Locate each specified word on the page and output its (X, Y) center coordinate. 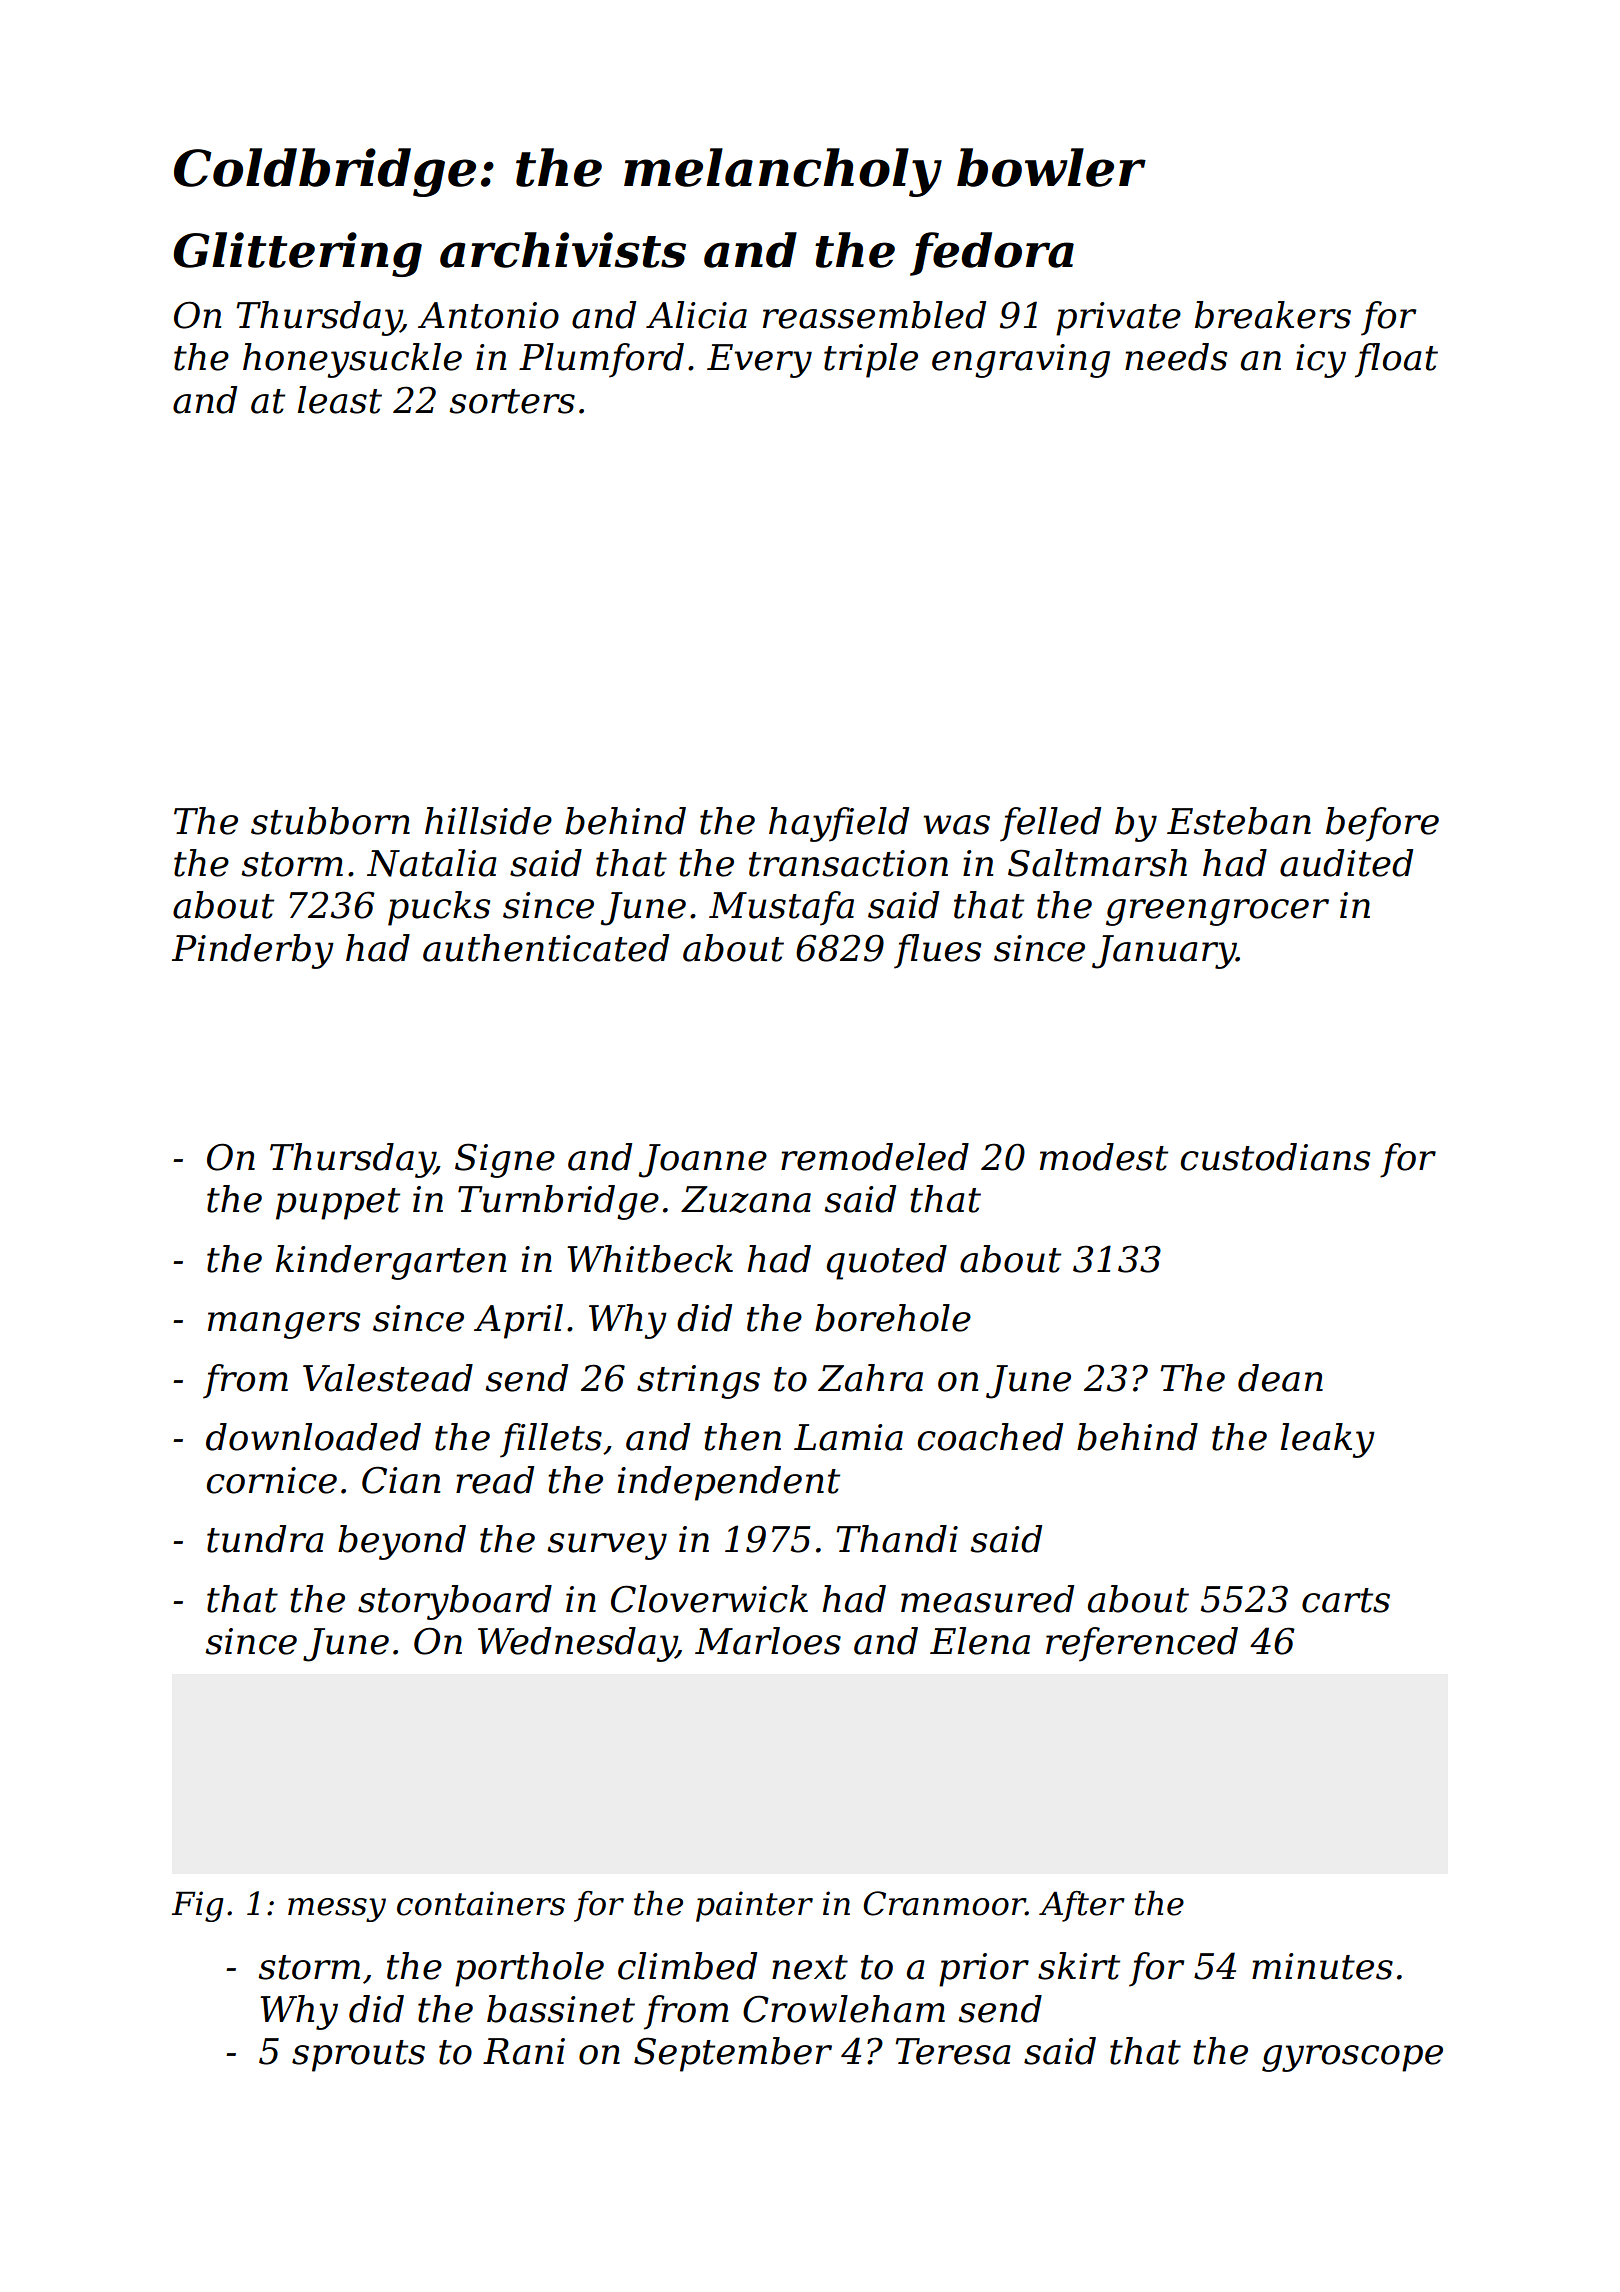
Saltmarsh (1097, 863)
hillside (488, 821)
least (340, 400)
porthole (529, 1969)
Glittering (297, 254)
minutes (1322, 1966)
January (1164, 952)
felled (1050, 824)
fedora (992, 254)
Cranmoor (944, 1903)
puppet (338, 1204)
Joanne (703, 1161)
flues (937, 951)
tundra (265, 1539)
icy (1321, 361)
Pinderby (253, 951)
